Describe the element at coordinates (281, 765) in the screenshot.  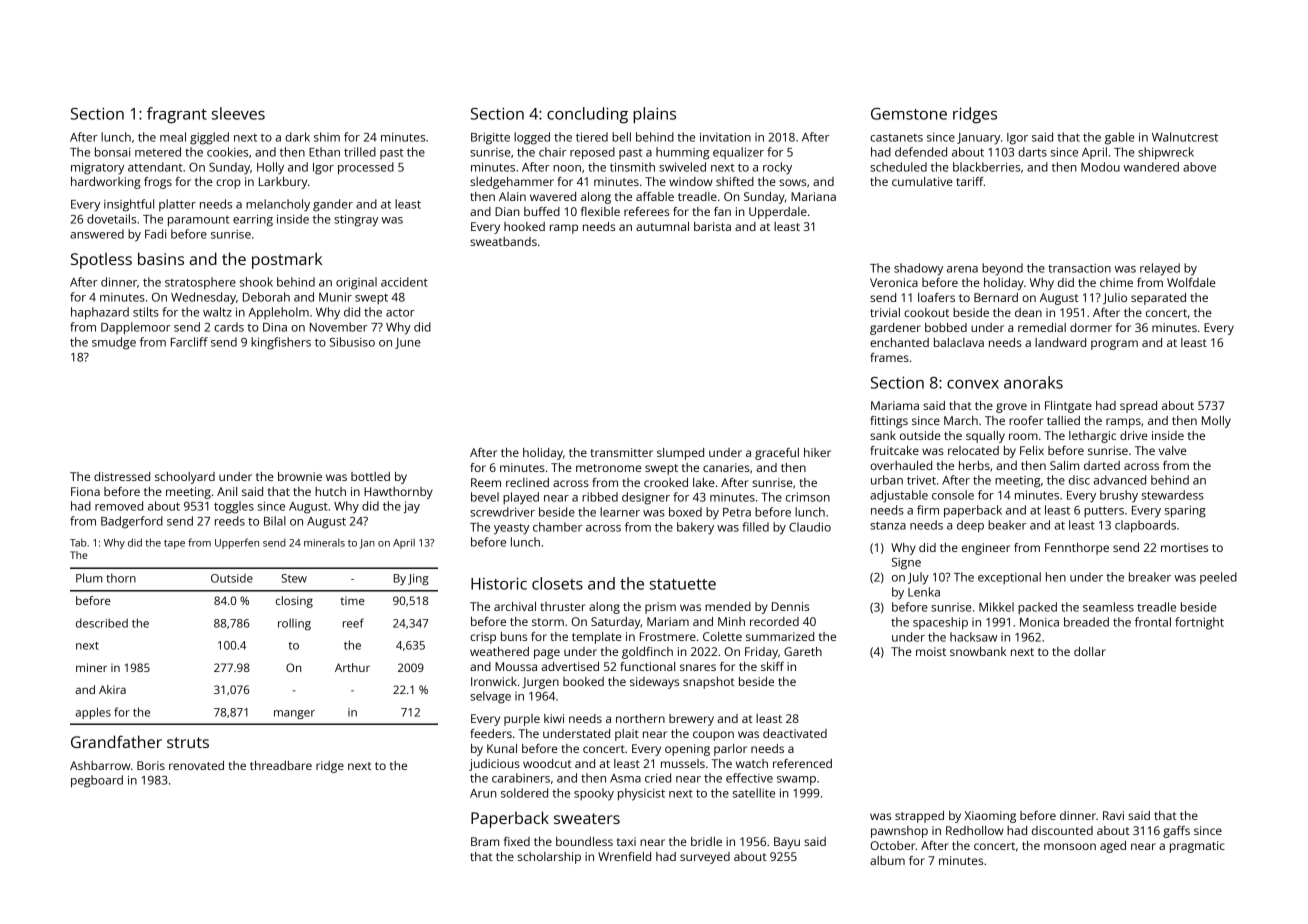
I see `threadbare` at that location.
